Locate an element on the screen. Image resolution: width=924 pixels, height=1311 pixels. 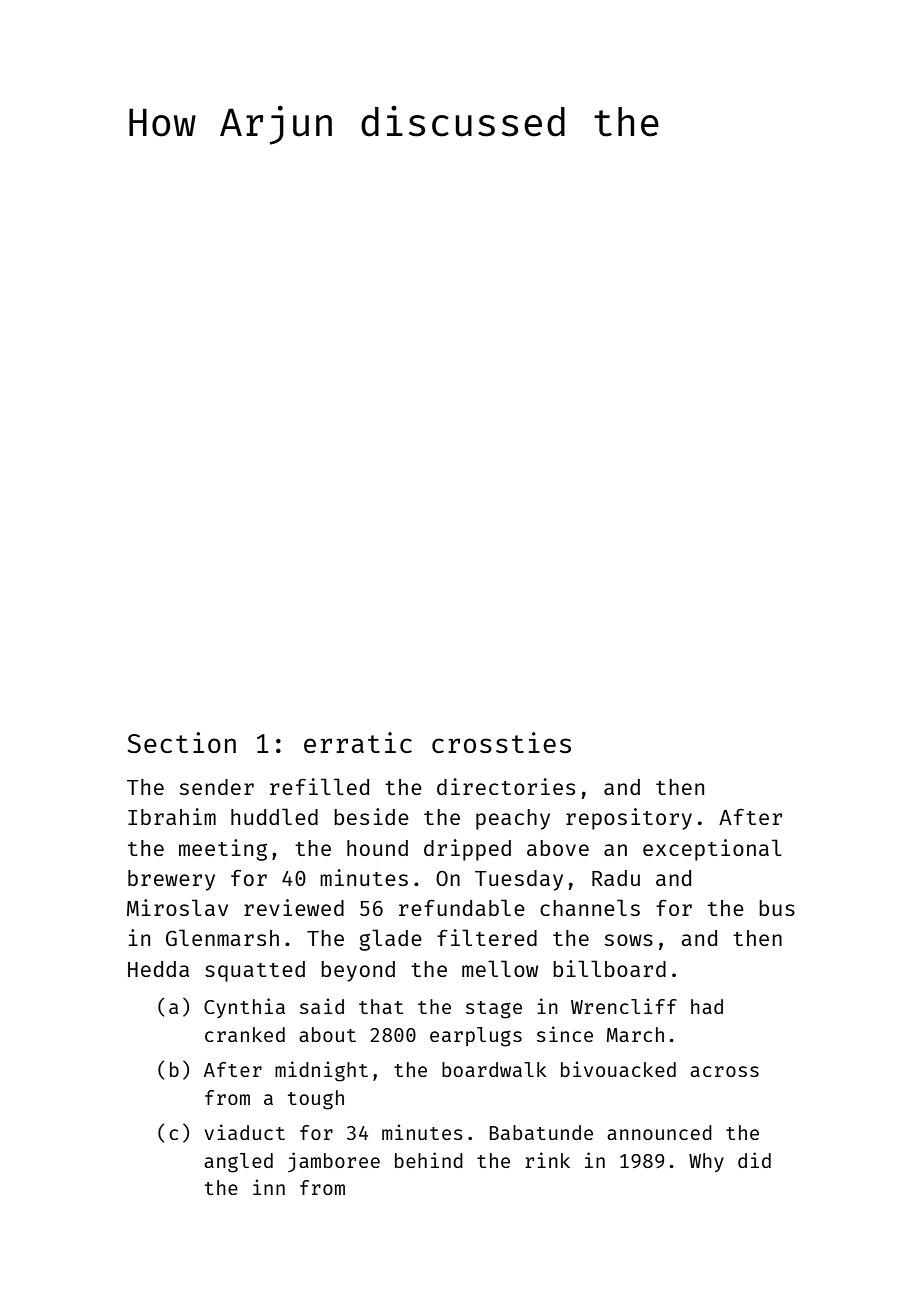
directories is located at coordinates (506, 786).
